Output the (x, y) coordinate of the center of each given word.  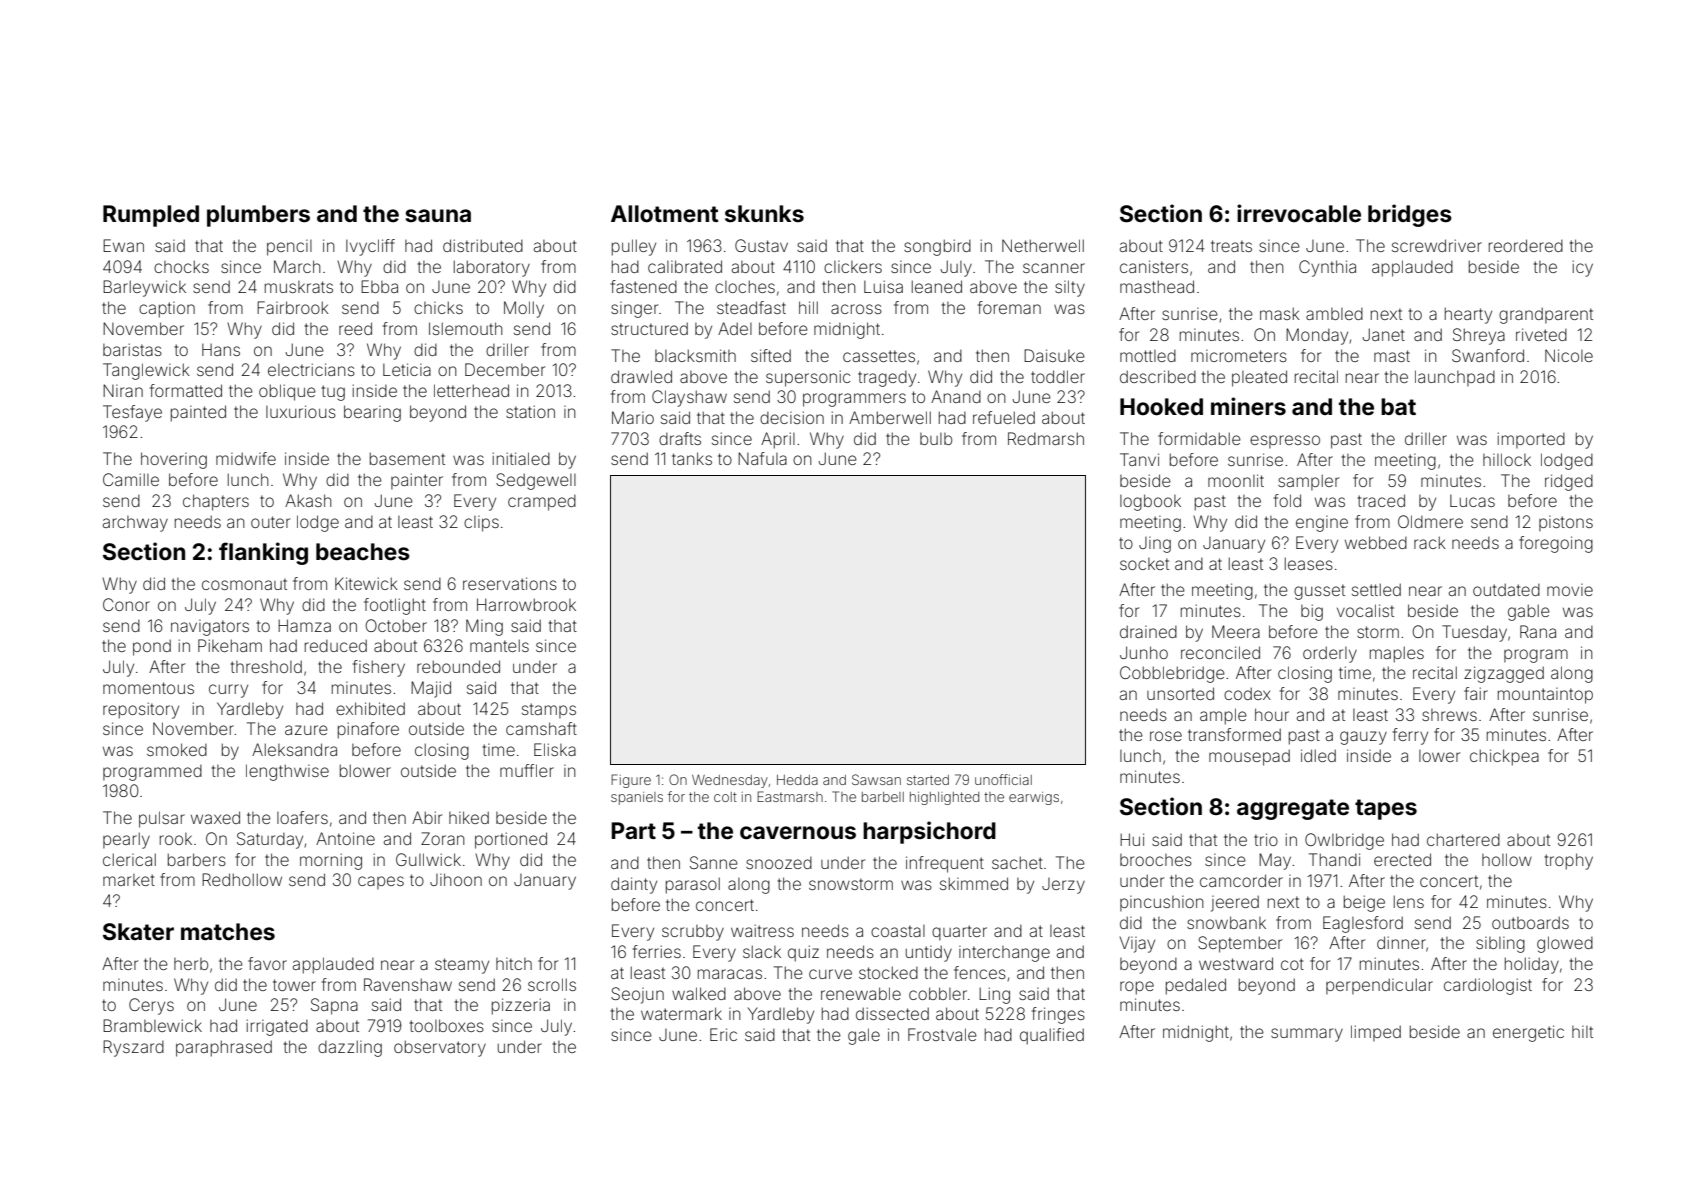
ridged (1569, 482)
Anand (956, 396)
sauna (438, 216)
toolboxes (447, 1025)
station (530, 411)
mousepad (1249, 757)
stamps (549, 710)
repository (141, 710)
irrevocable (1299, 213)
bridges (1410, 215)
